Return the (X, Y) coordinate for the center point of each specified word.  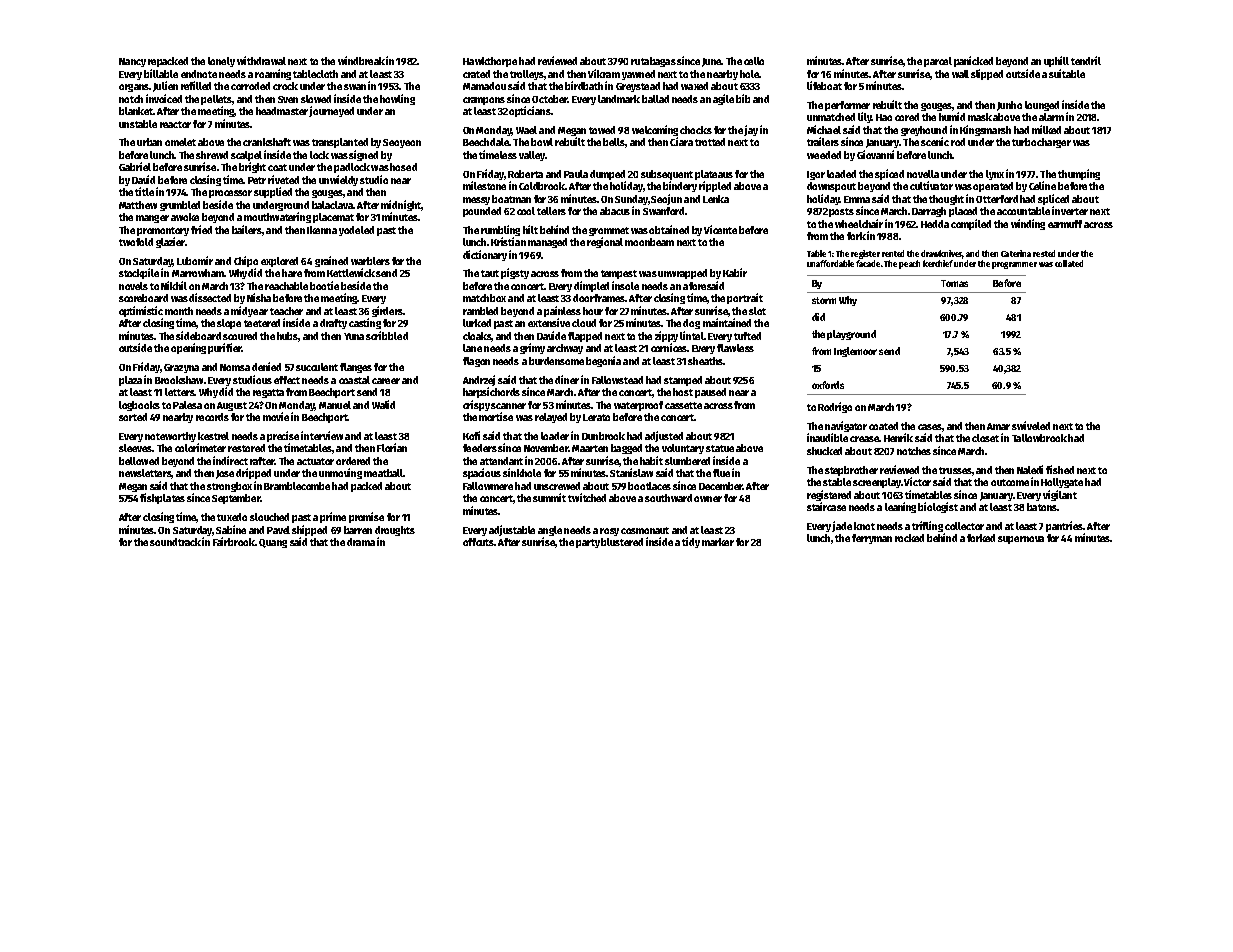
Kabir (735, 272)
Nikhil (174, 285)
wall (960, 74)
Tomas (954, 283)
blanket (136, 111)
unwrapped (682, 274)
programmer (1014, 265)
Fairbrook (234, 541)
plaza (130, 381)
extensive (549, 322)
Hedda (935, 224)
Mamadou (484, 86)
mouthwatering (277, 217)
